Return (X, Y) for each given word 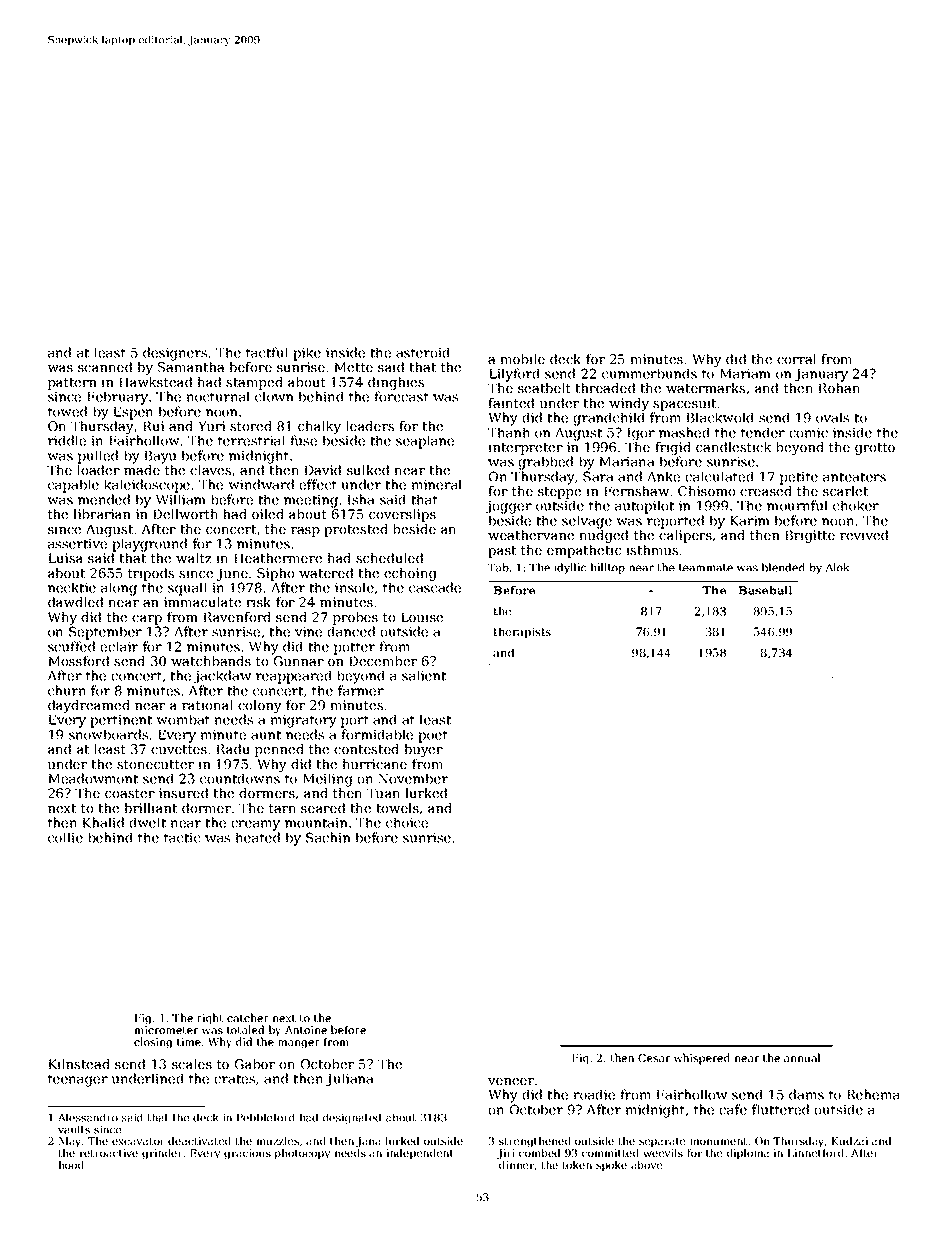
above (647, 1165)
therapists (522, 633)
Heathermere (278, 558)
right (210, 1019)
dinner (517, 1166)
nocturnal (218, 396)
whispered (702, 1059)
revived (864, 535)
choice (407, 822)
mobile (522, 359)
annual (802, 1057)
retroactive (109, 1153)
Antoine (306, 1030)
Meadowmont (93, 778)
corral (796, 359)
